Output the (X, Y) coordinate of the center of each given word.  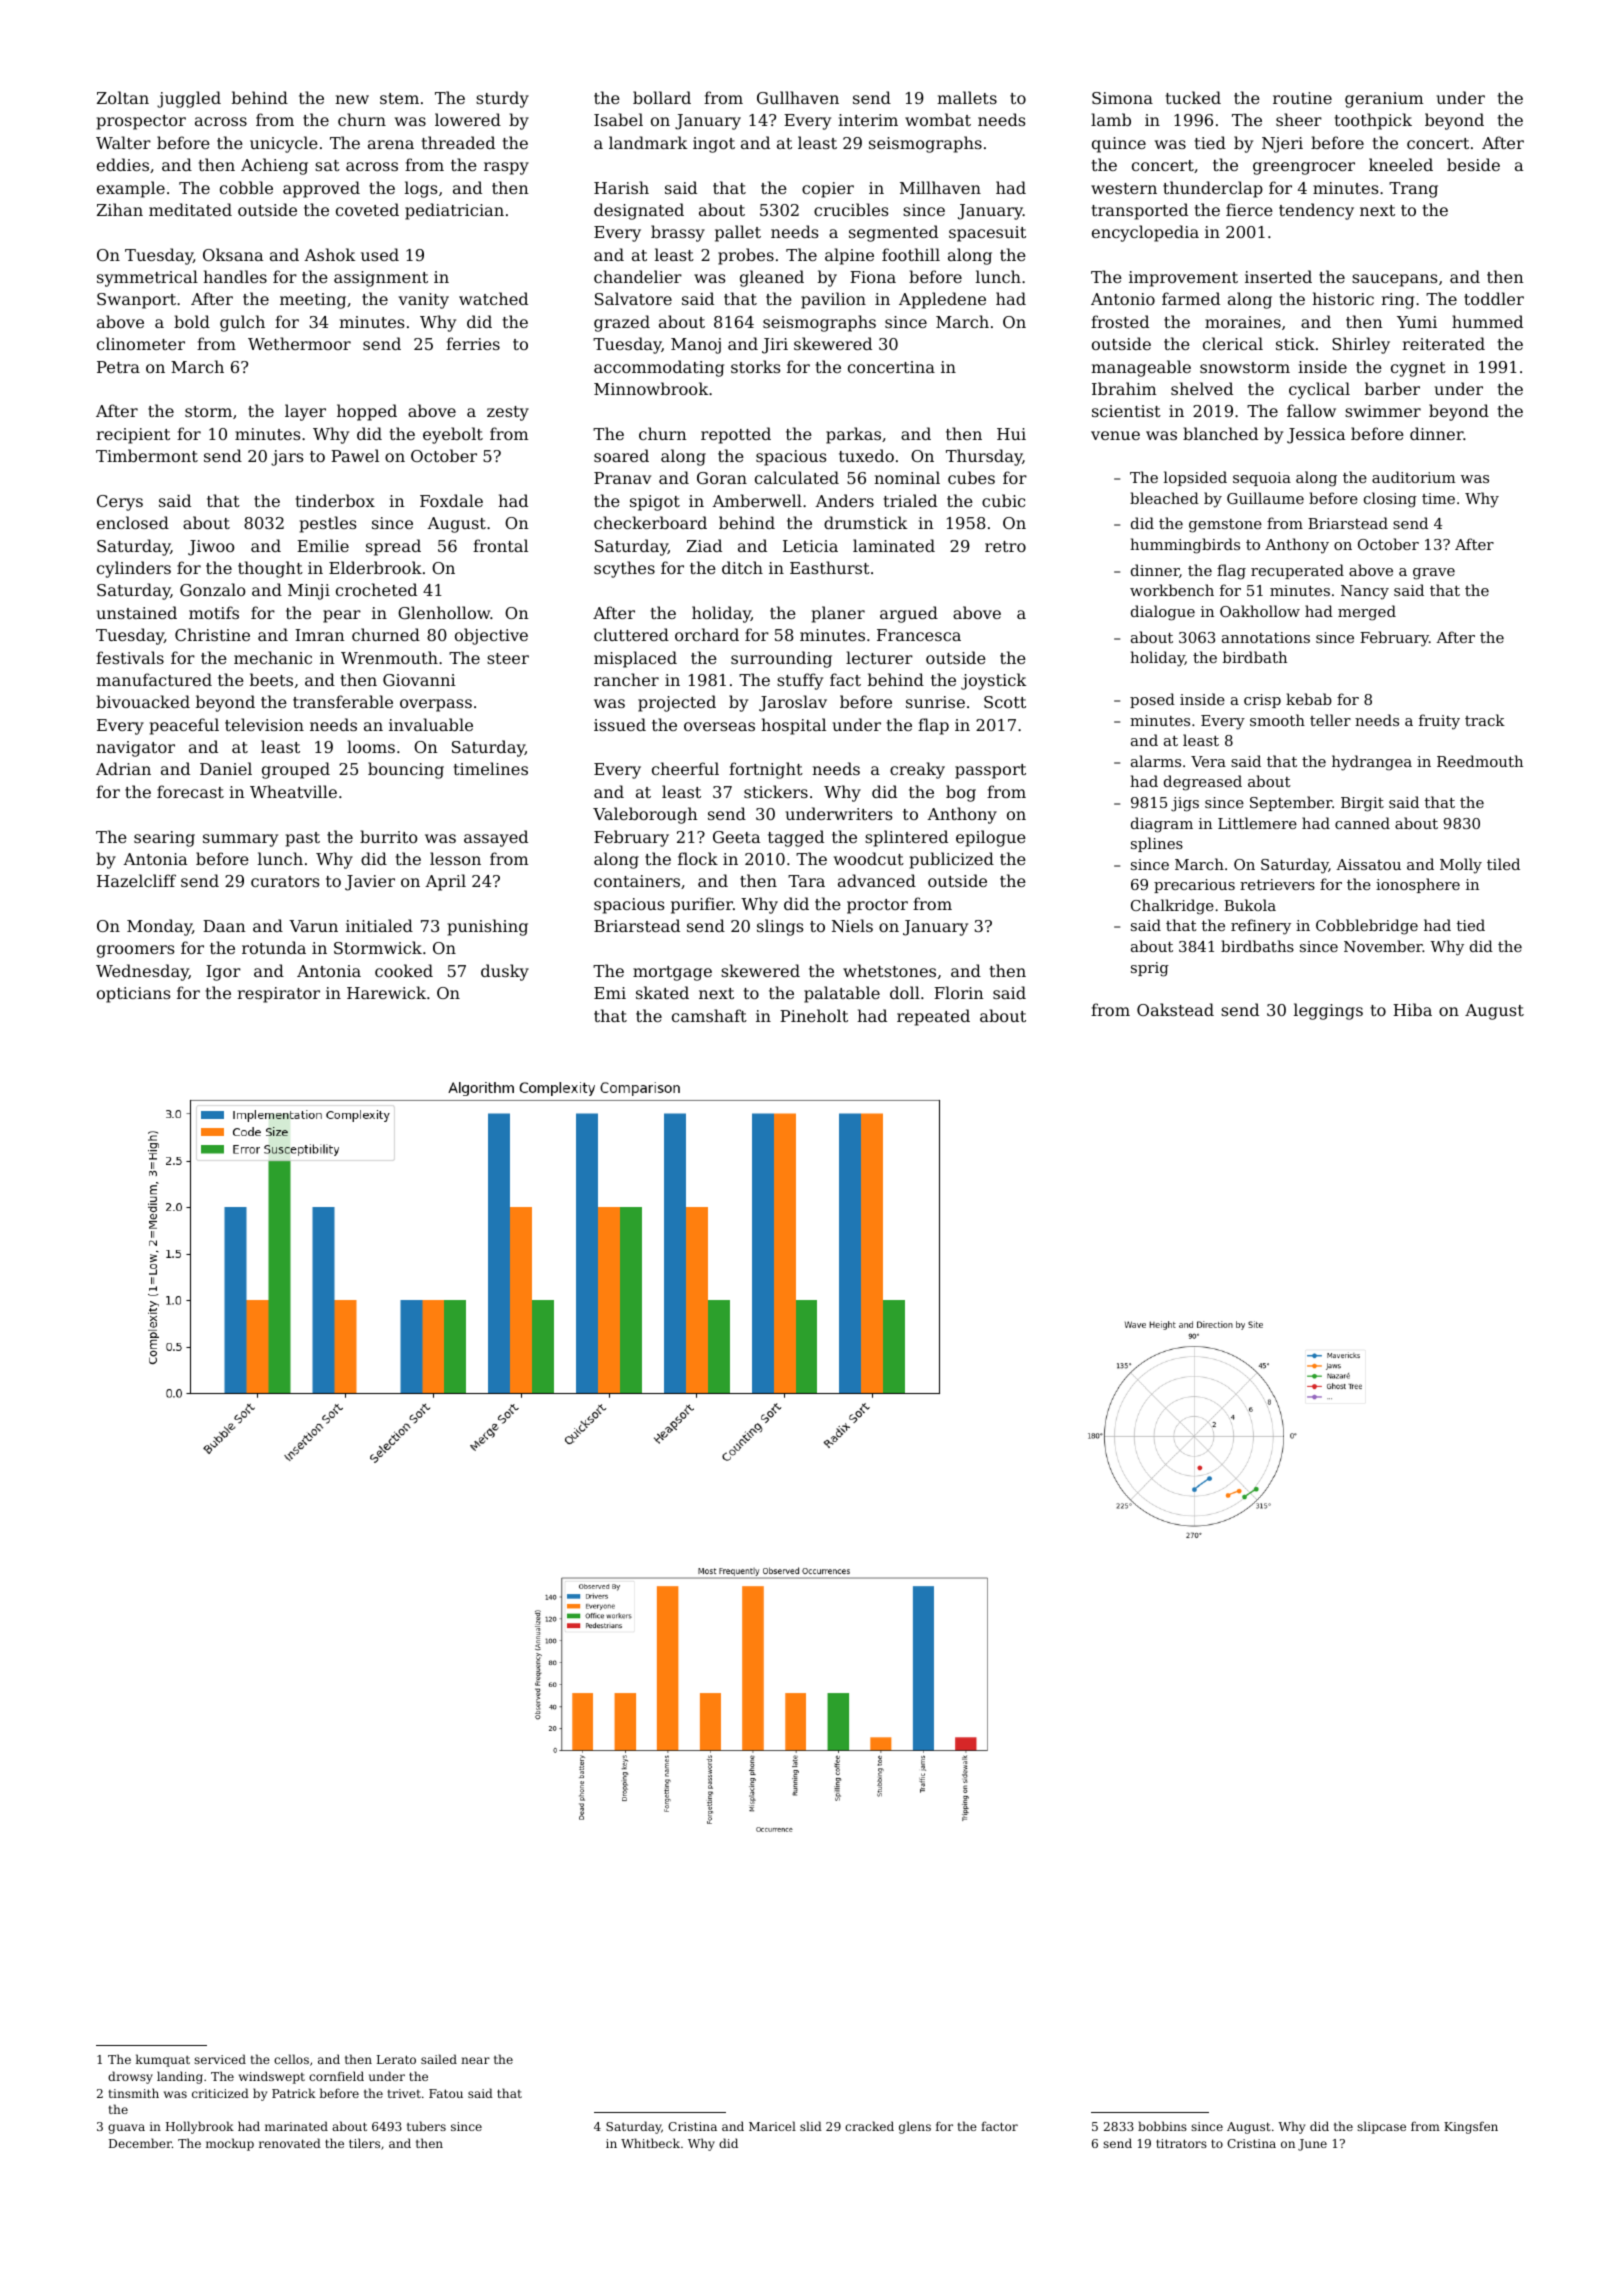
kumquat (163, 2060)
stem (399, 98)
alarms (1156, 761)
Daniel (226, 768)
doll (905, 992)
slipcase (1381, 2127)
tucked (1193, 97)
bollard (662, 97)
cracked (869, 2126)
